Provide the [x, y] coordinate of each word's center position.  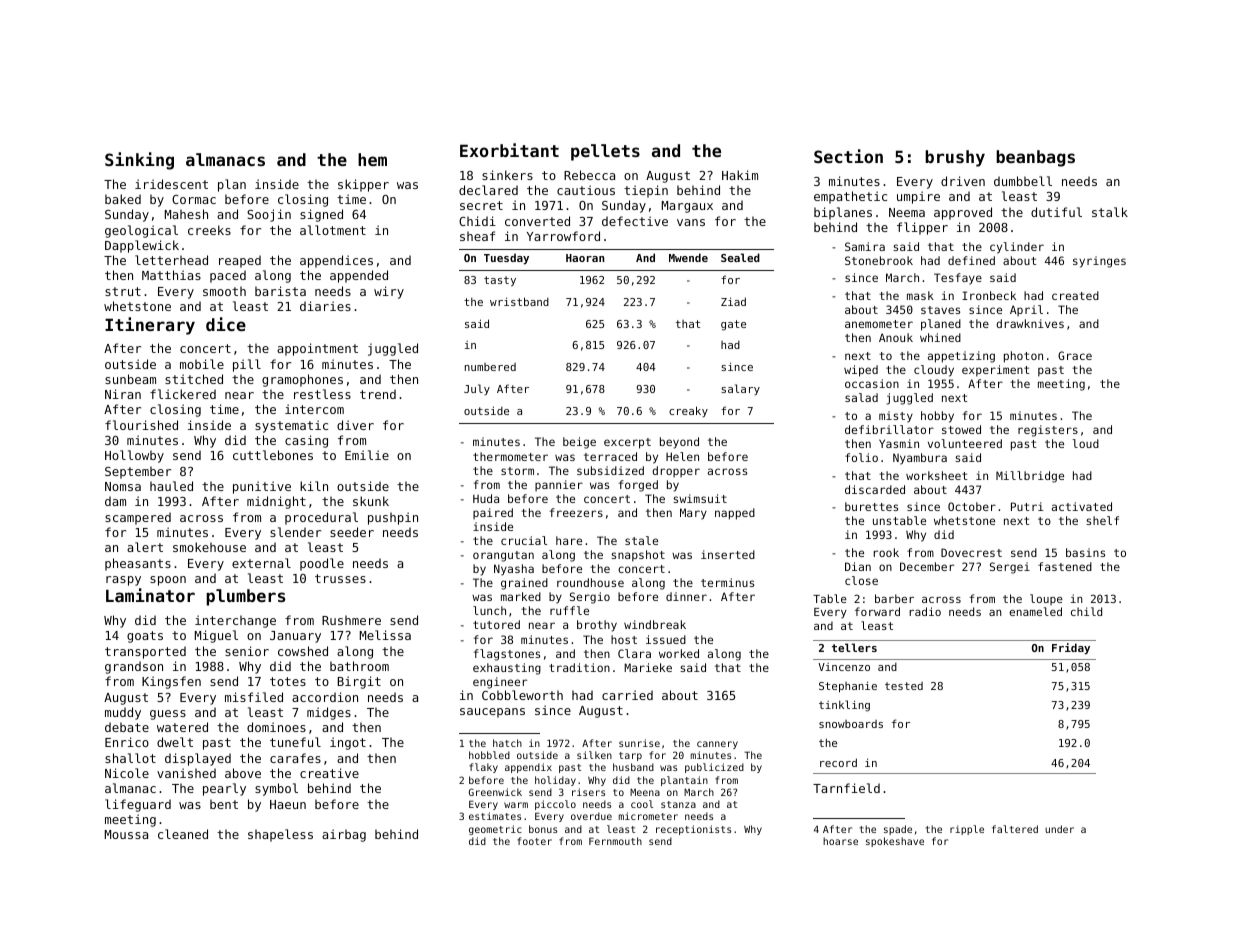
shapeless [280, 835]
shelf [1102, 520]
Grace [1075, 355]
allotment [333, 230]
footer [534, 841]
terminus [727, 582]
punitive [262, 487]
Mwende [688, 257]
